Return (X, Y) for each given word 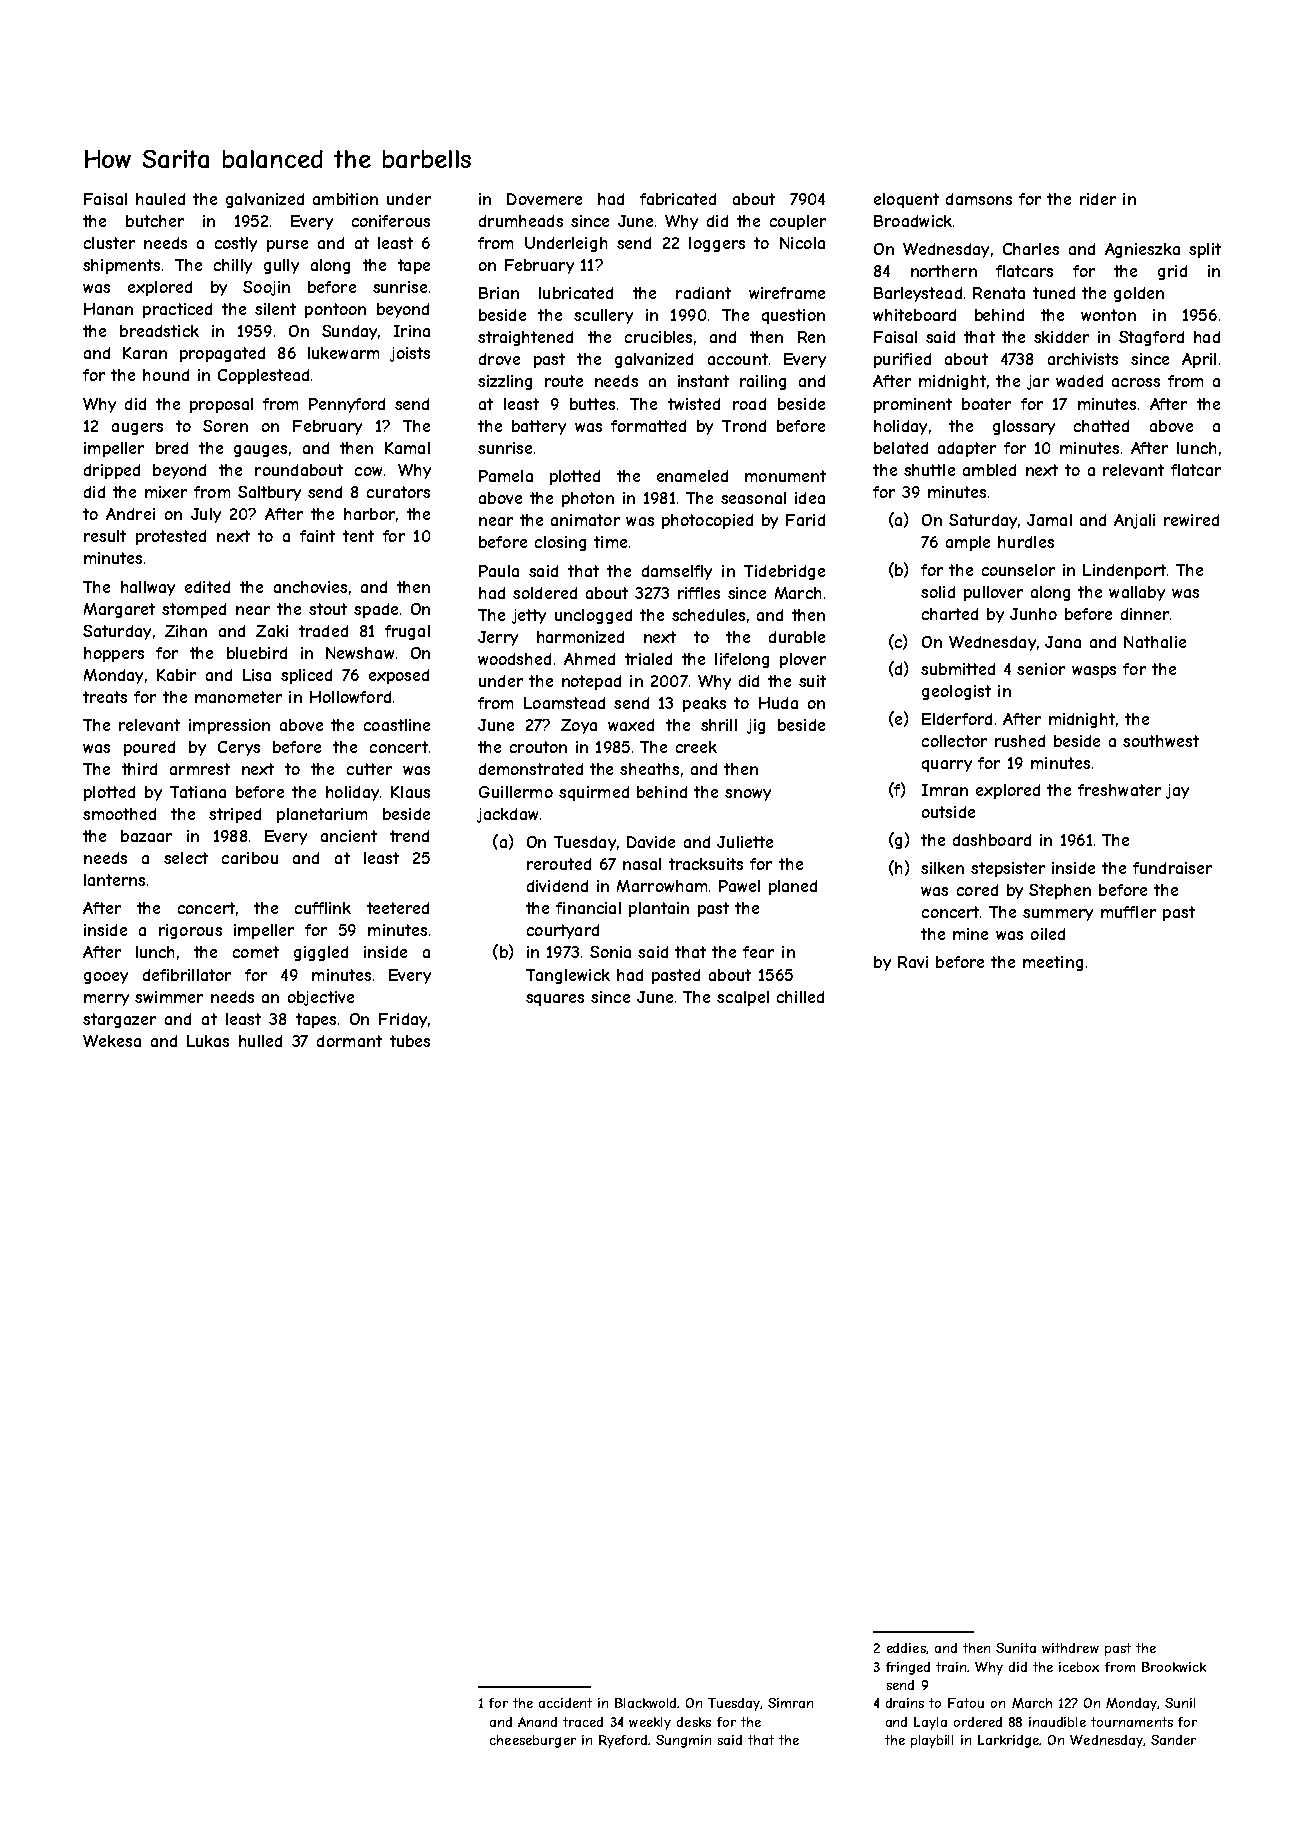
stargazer (119, 1020)
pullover (993, 593)
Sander (1173, 1740)
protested (171, 537)
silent (275, 309)
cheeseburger (533, 1741)
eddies (906, 1648)
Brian (499, 293)
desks (694, 1722)
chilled (800, 997)
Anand (537, 1722)
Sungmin (683, 1741)
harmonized (580, 637)
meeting (1053, 963)
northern (944, 271)
